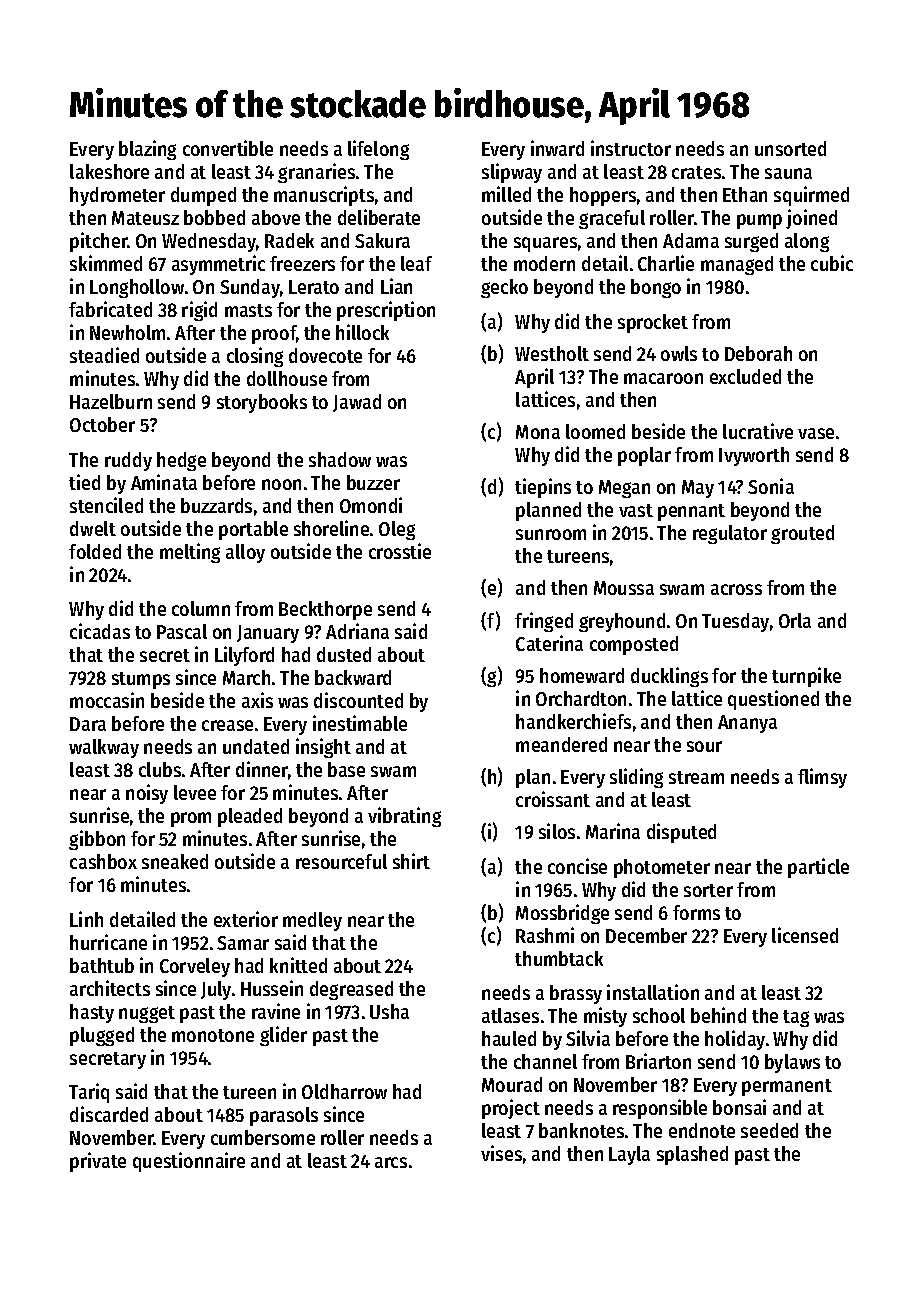 The image size is (924, 1311). I want to click on discarded, so click(109, 1114).
